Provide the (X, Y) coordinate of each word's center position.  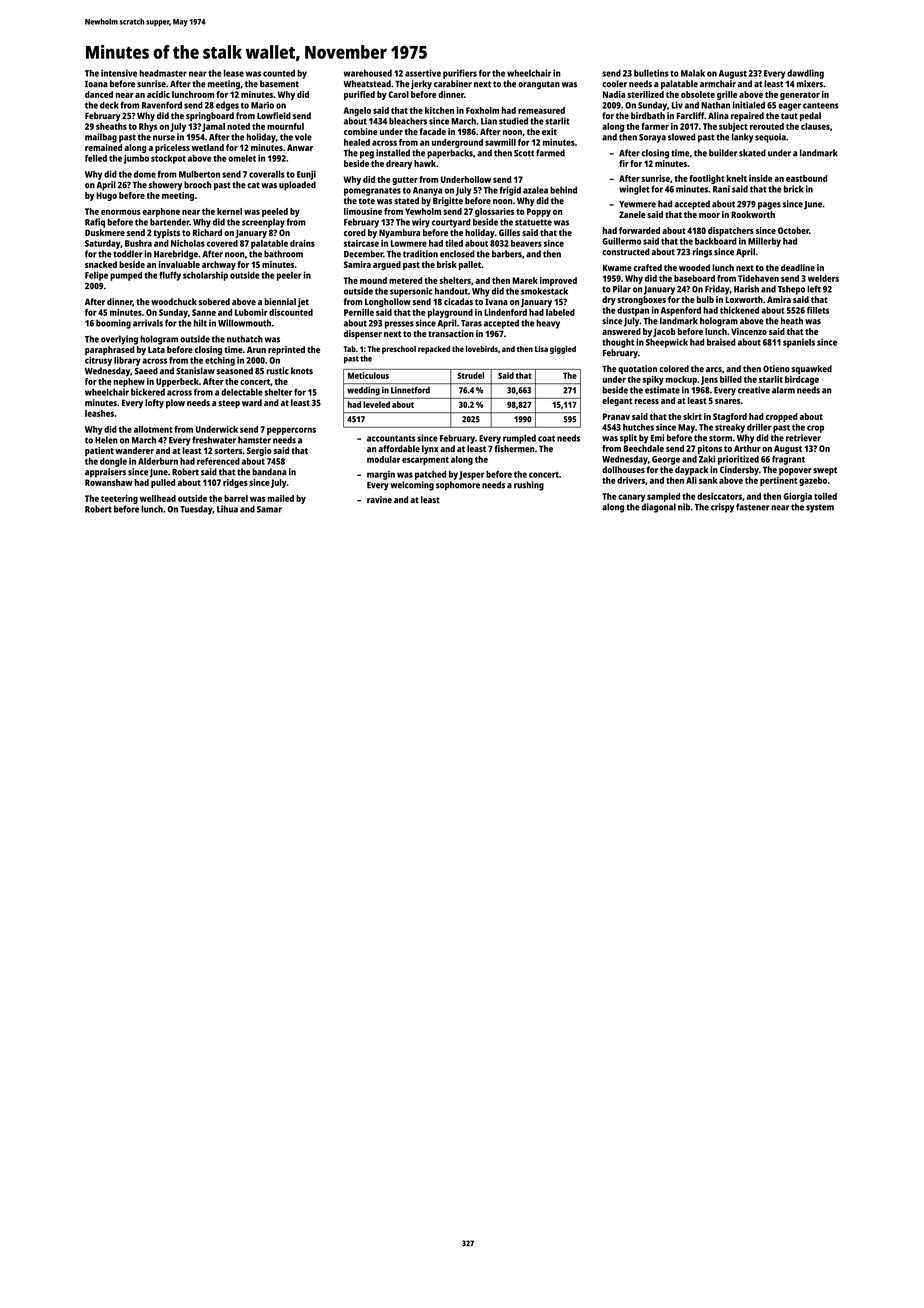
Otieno (776, 368)
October (793, 230)
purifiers (460, 74)
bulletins (651, 73)
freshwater (214, 440)
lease (234, 73)
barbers (507, 254)
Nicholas (188, 243)
